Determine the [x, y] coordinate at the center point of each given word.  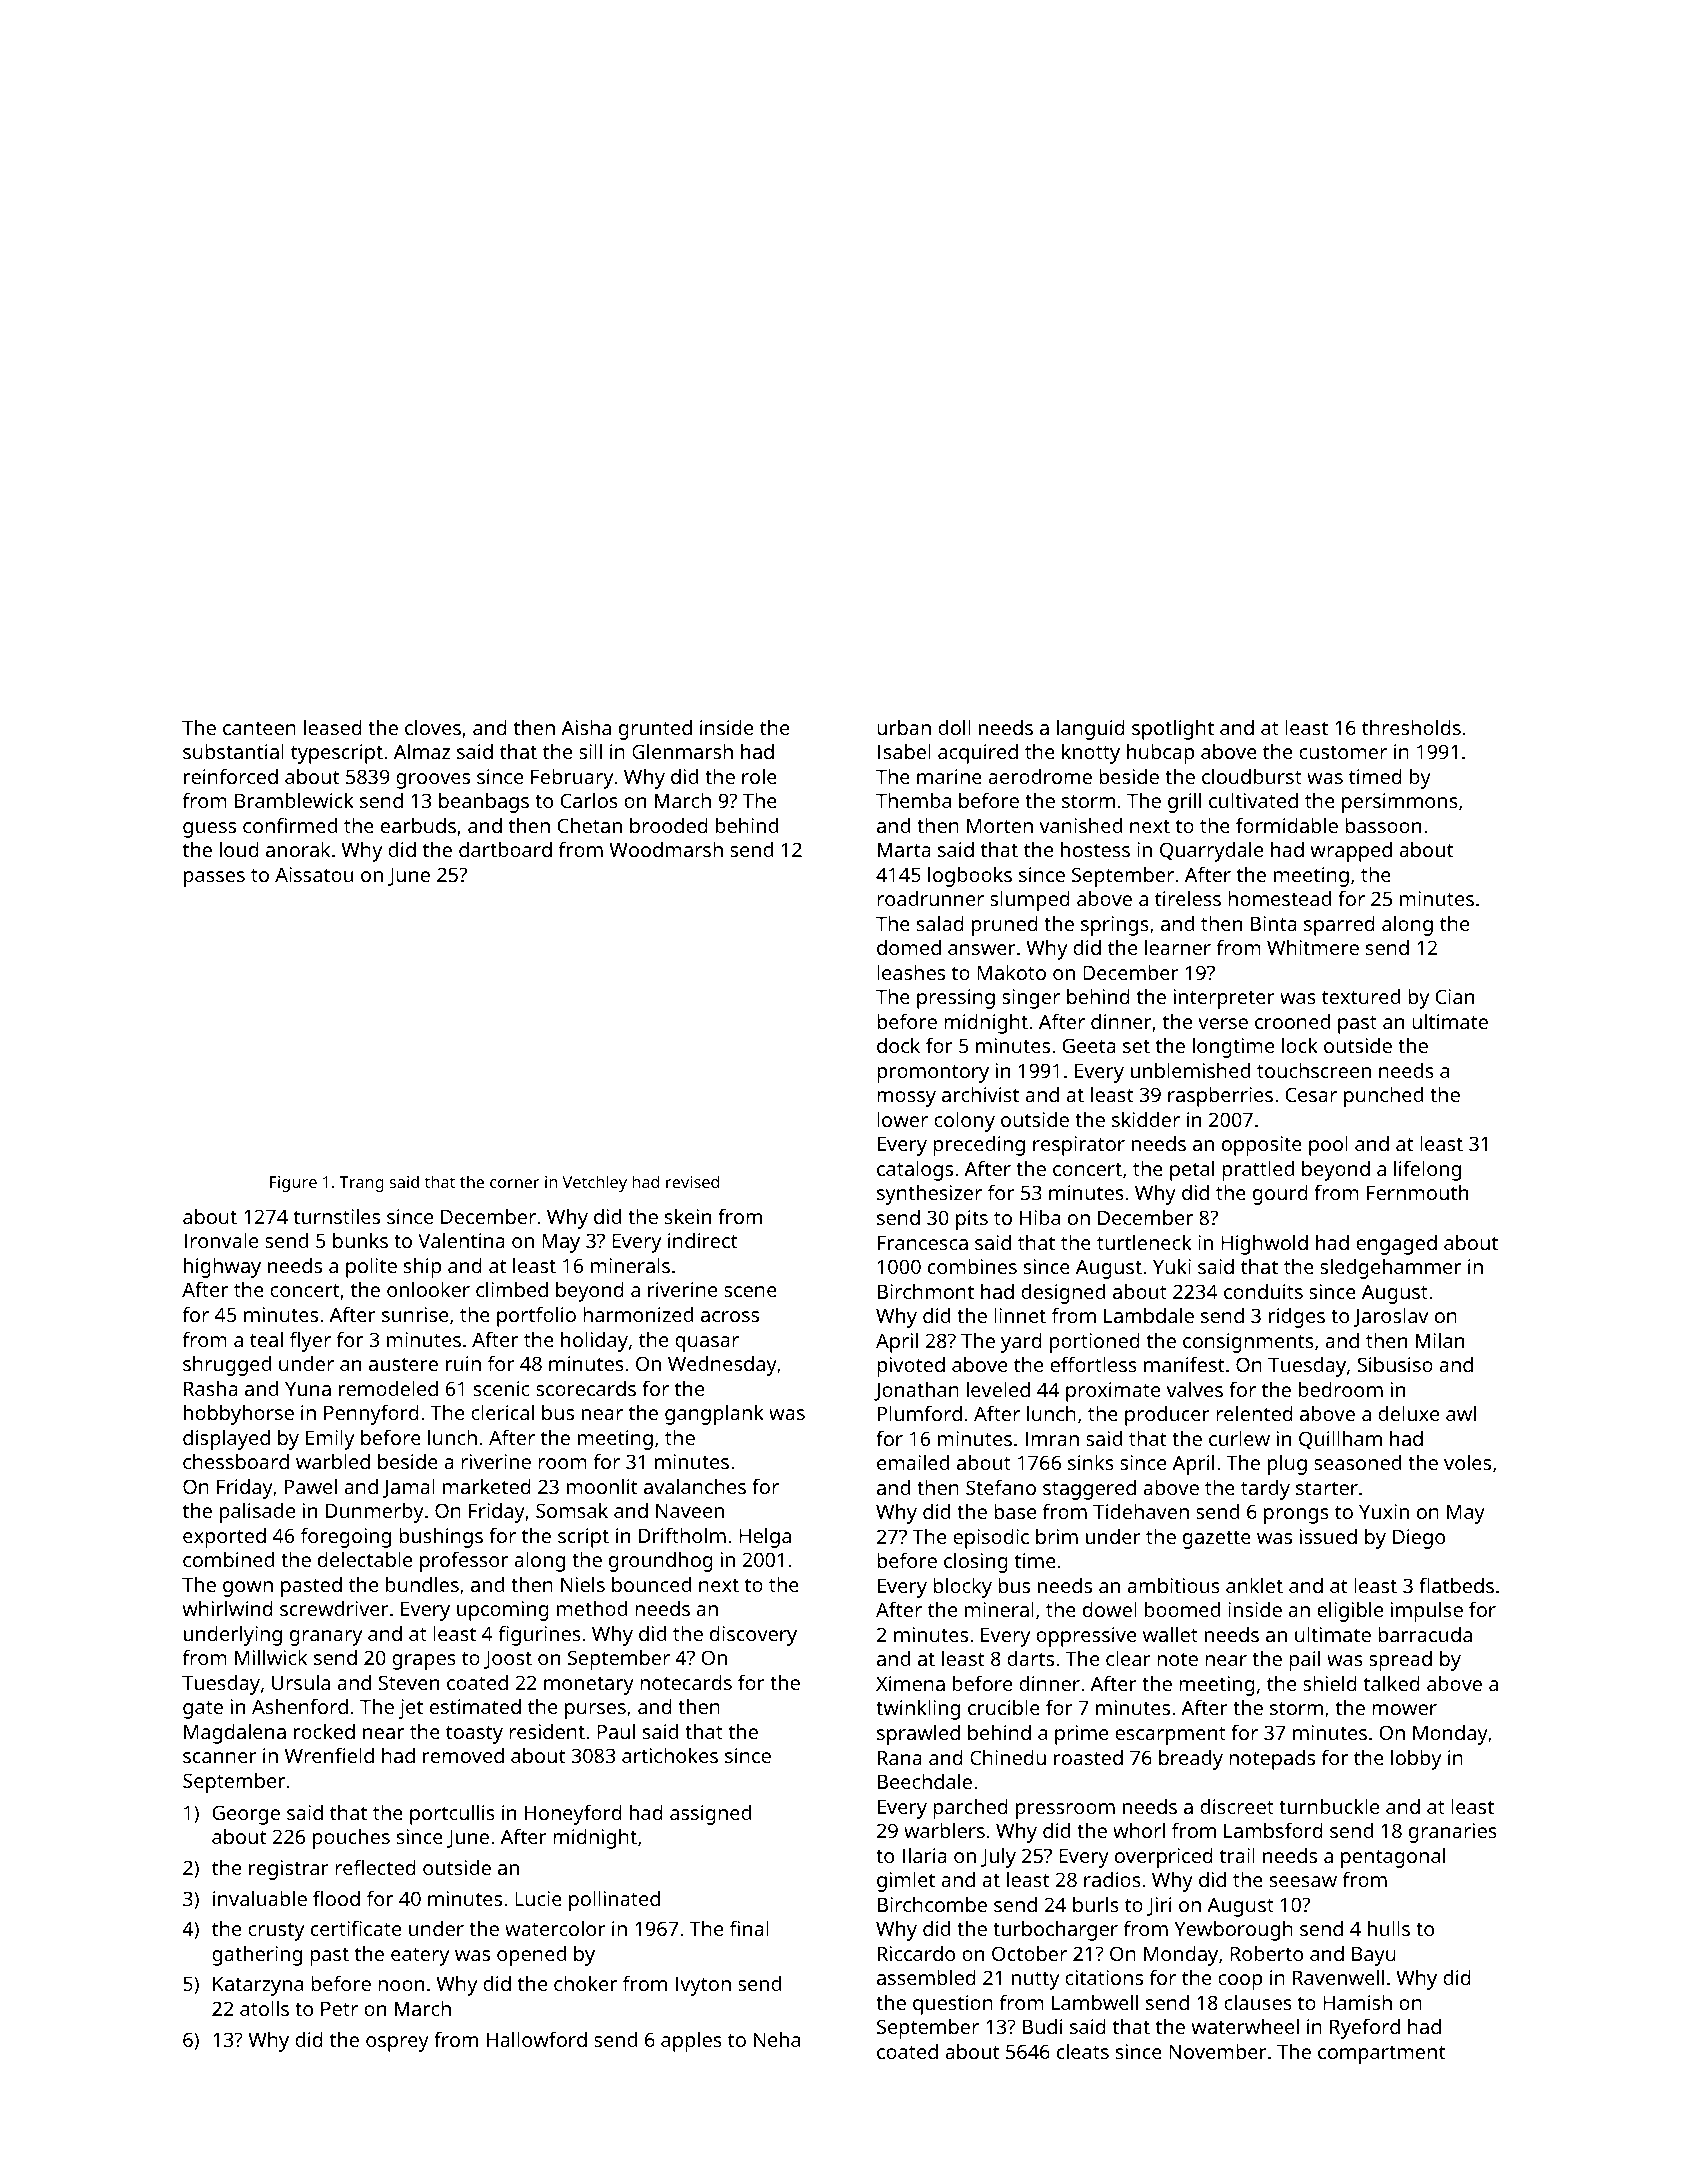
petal [1192, 1171]
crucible [1004, 1707]
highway [222, 1268]
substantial [233, 751]
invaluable [260, 1898]
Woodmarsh [666, 849]
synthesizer [929, 1195]
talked [1391, 1683]
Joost [508, 1660]
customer [1343, 752]
